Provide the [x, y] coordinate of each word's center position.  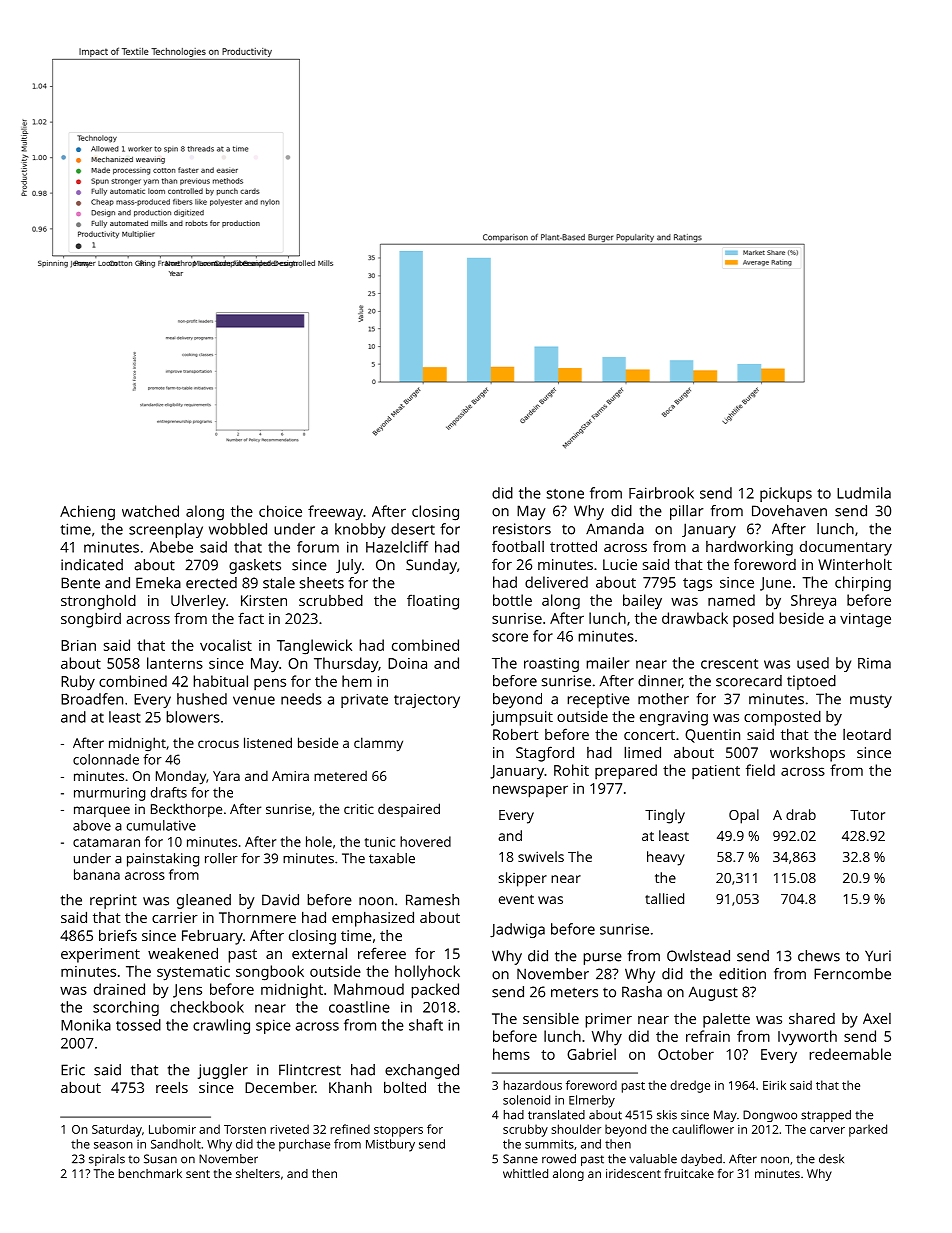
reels [172, 1087]
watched [150, 511]
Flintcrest [310, 1070]
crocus [218, 744]
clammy [378, 744]
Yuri [878, 956]
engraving [674, 718]
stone [565, 494]
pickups [786, 494]
